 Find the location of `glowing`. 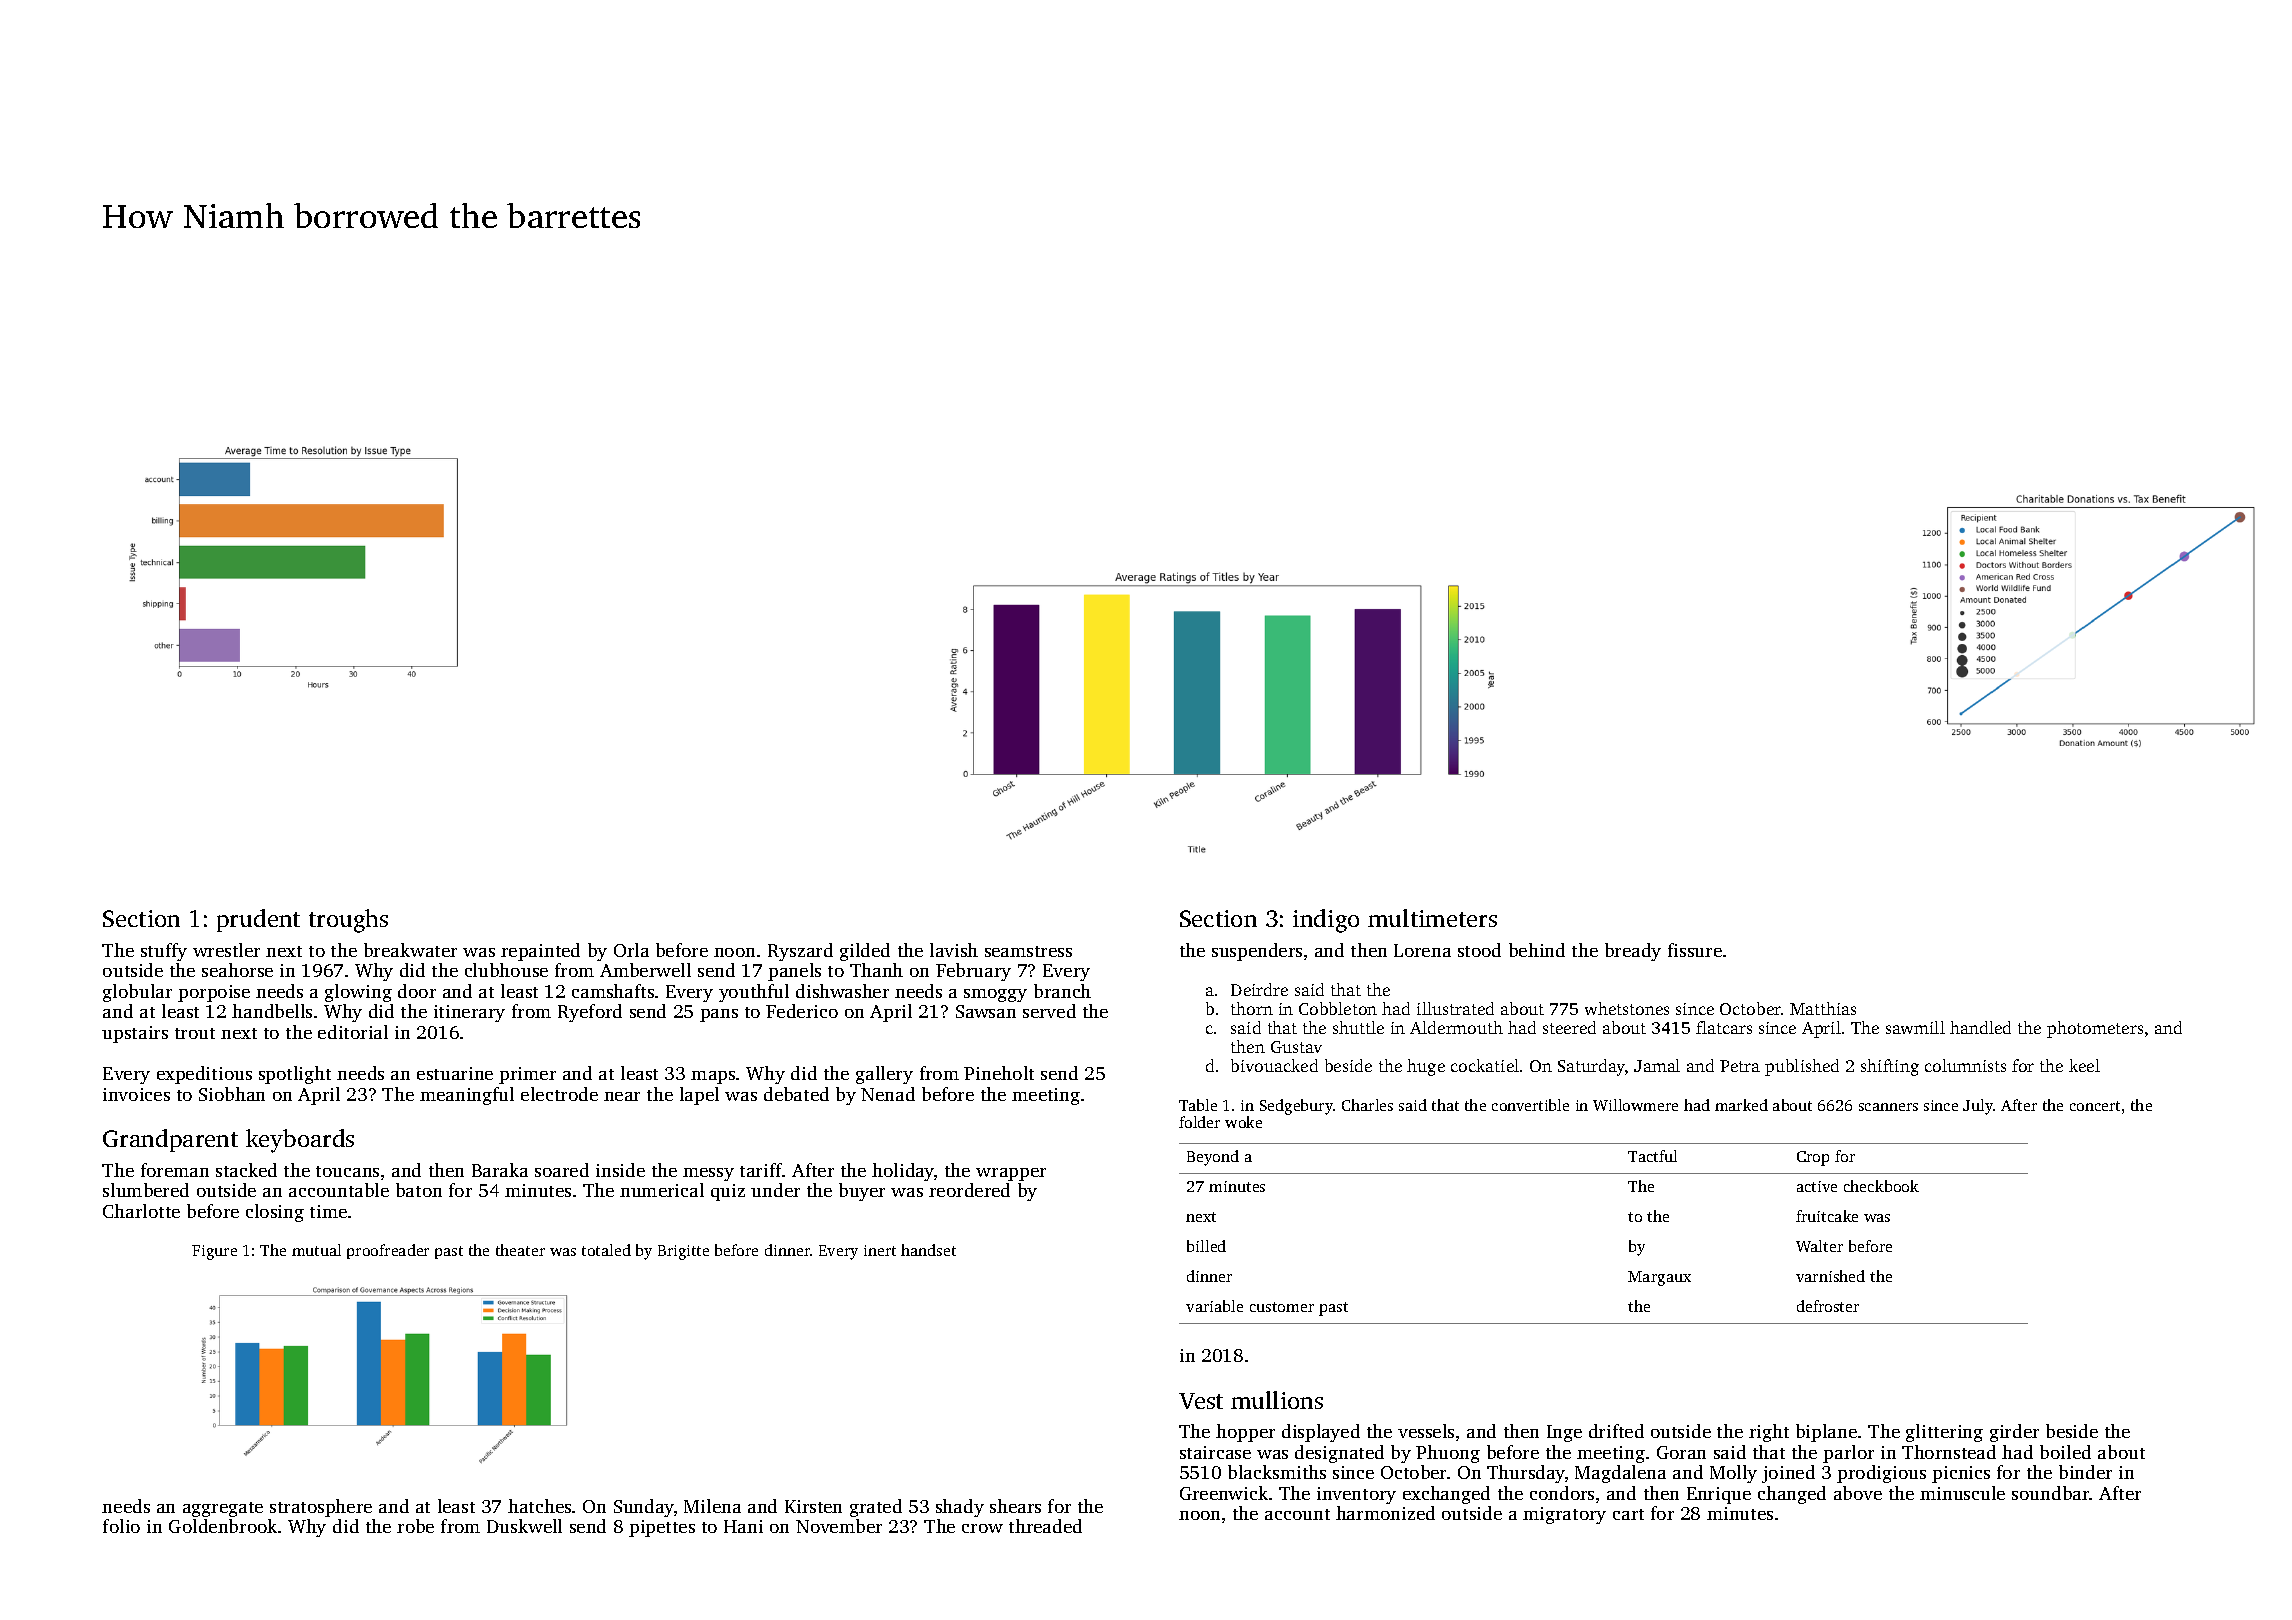

glowing is located at coordinates (358, 993).
